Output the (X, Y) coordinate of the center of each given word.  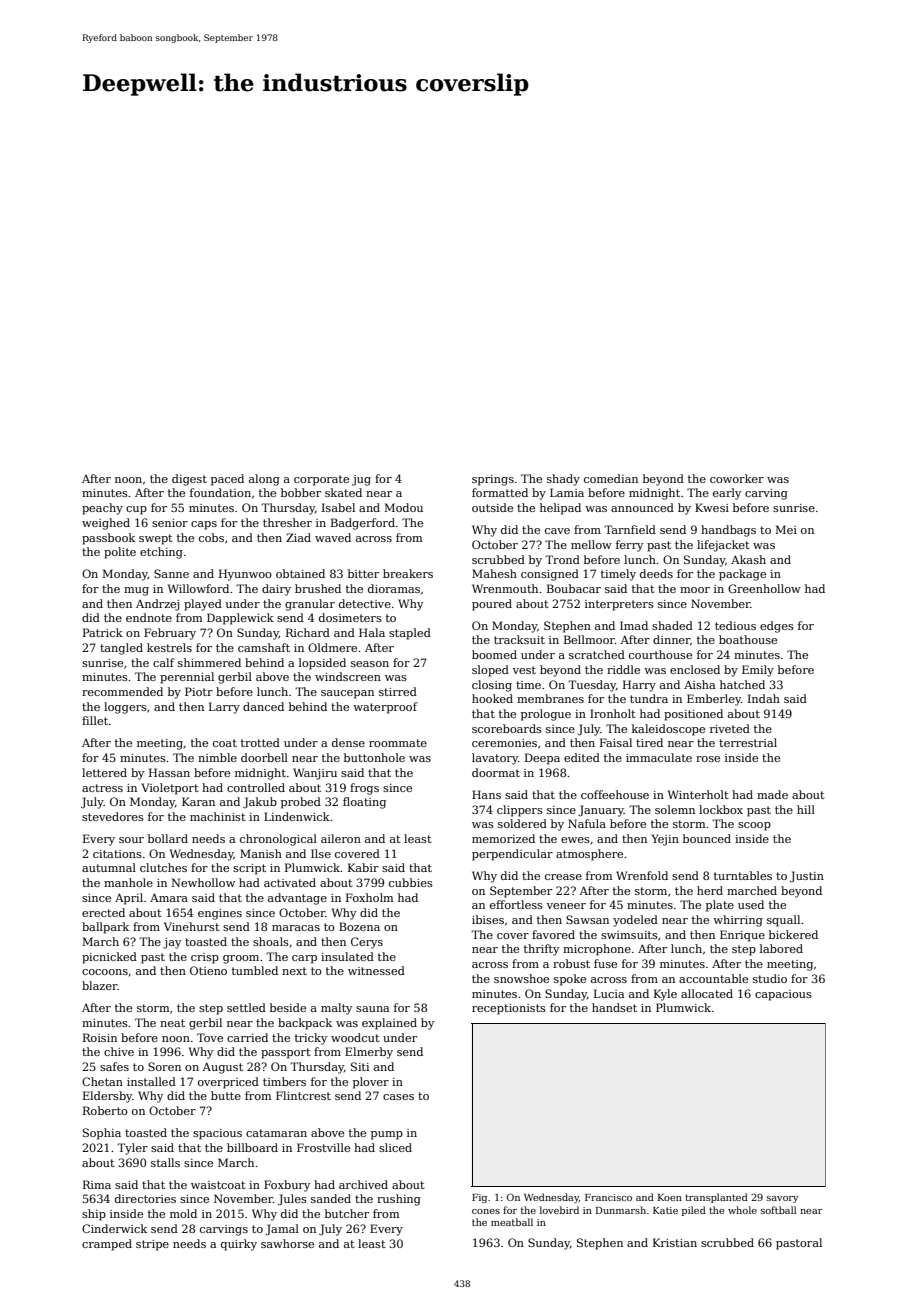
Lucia (609, 993)
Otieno (208, 970)
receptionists (509, 1009)
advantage (297, 899)
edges (777, 627)
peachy (102, 509)
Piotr (199, 691)
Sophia (102, 1134)
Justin (807, 877)
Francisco (608, 1197)
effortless (516, 904)
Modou (404, 507)
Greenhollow (764, 588)
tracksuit (519, 639)
